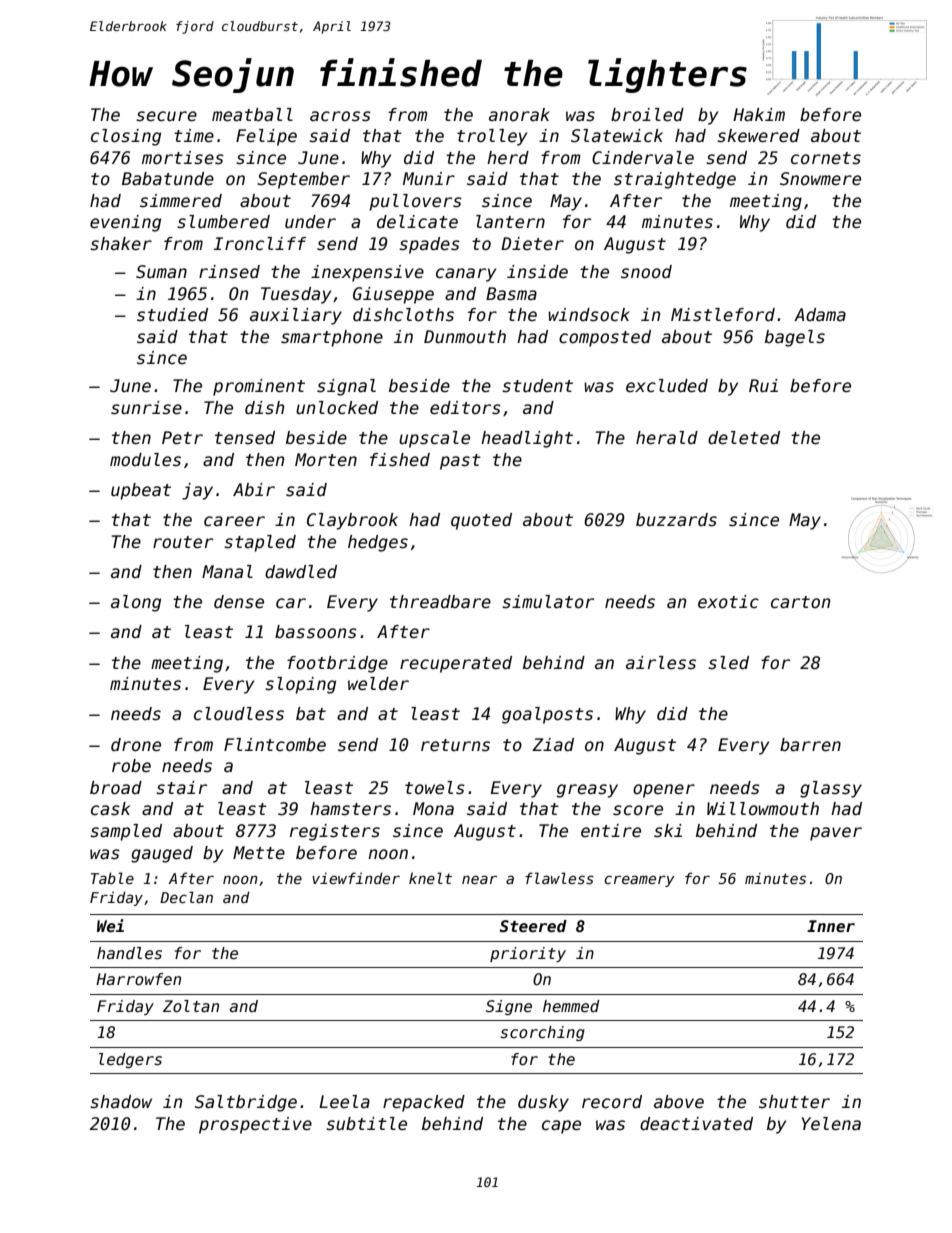  I want to click on herald, so click(667, 438).
